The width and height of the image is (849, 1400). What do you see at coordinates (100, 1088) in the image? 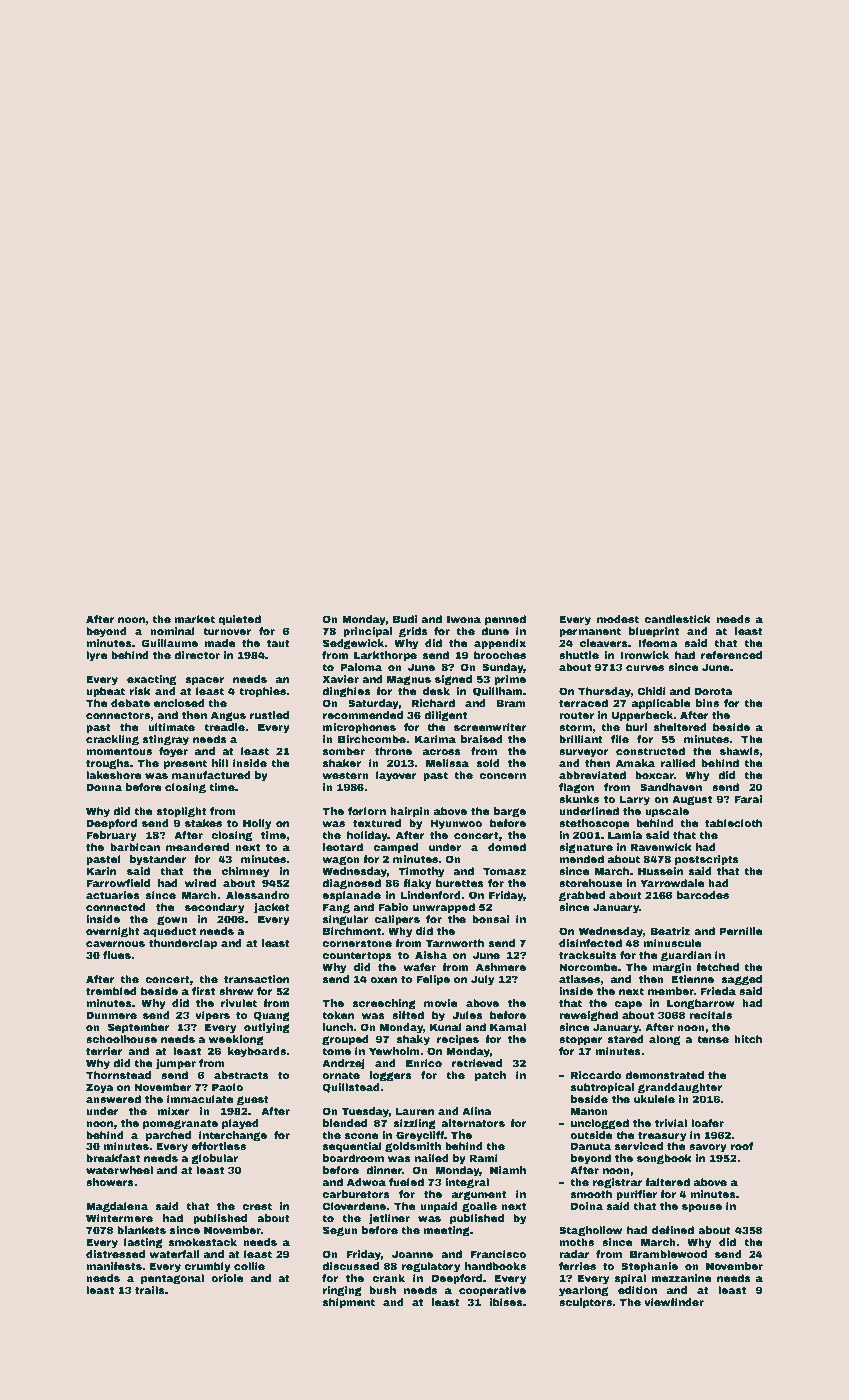
I see `Zoya` at bounding box center [100, 1088].
